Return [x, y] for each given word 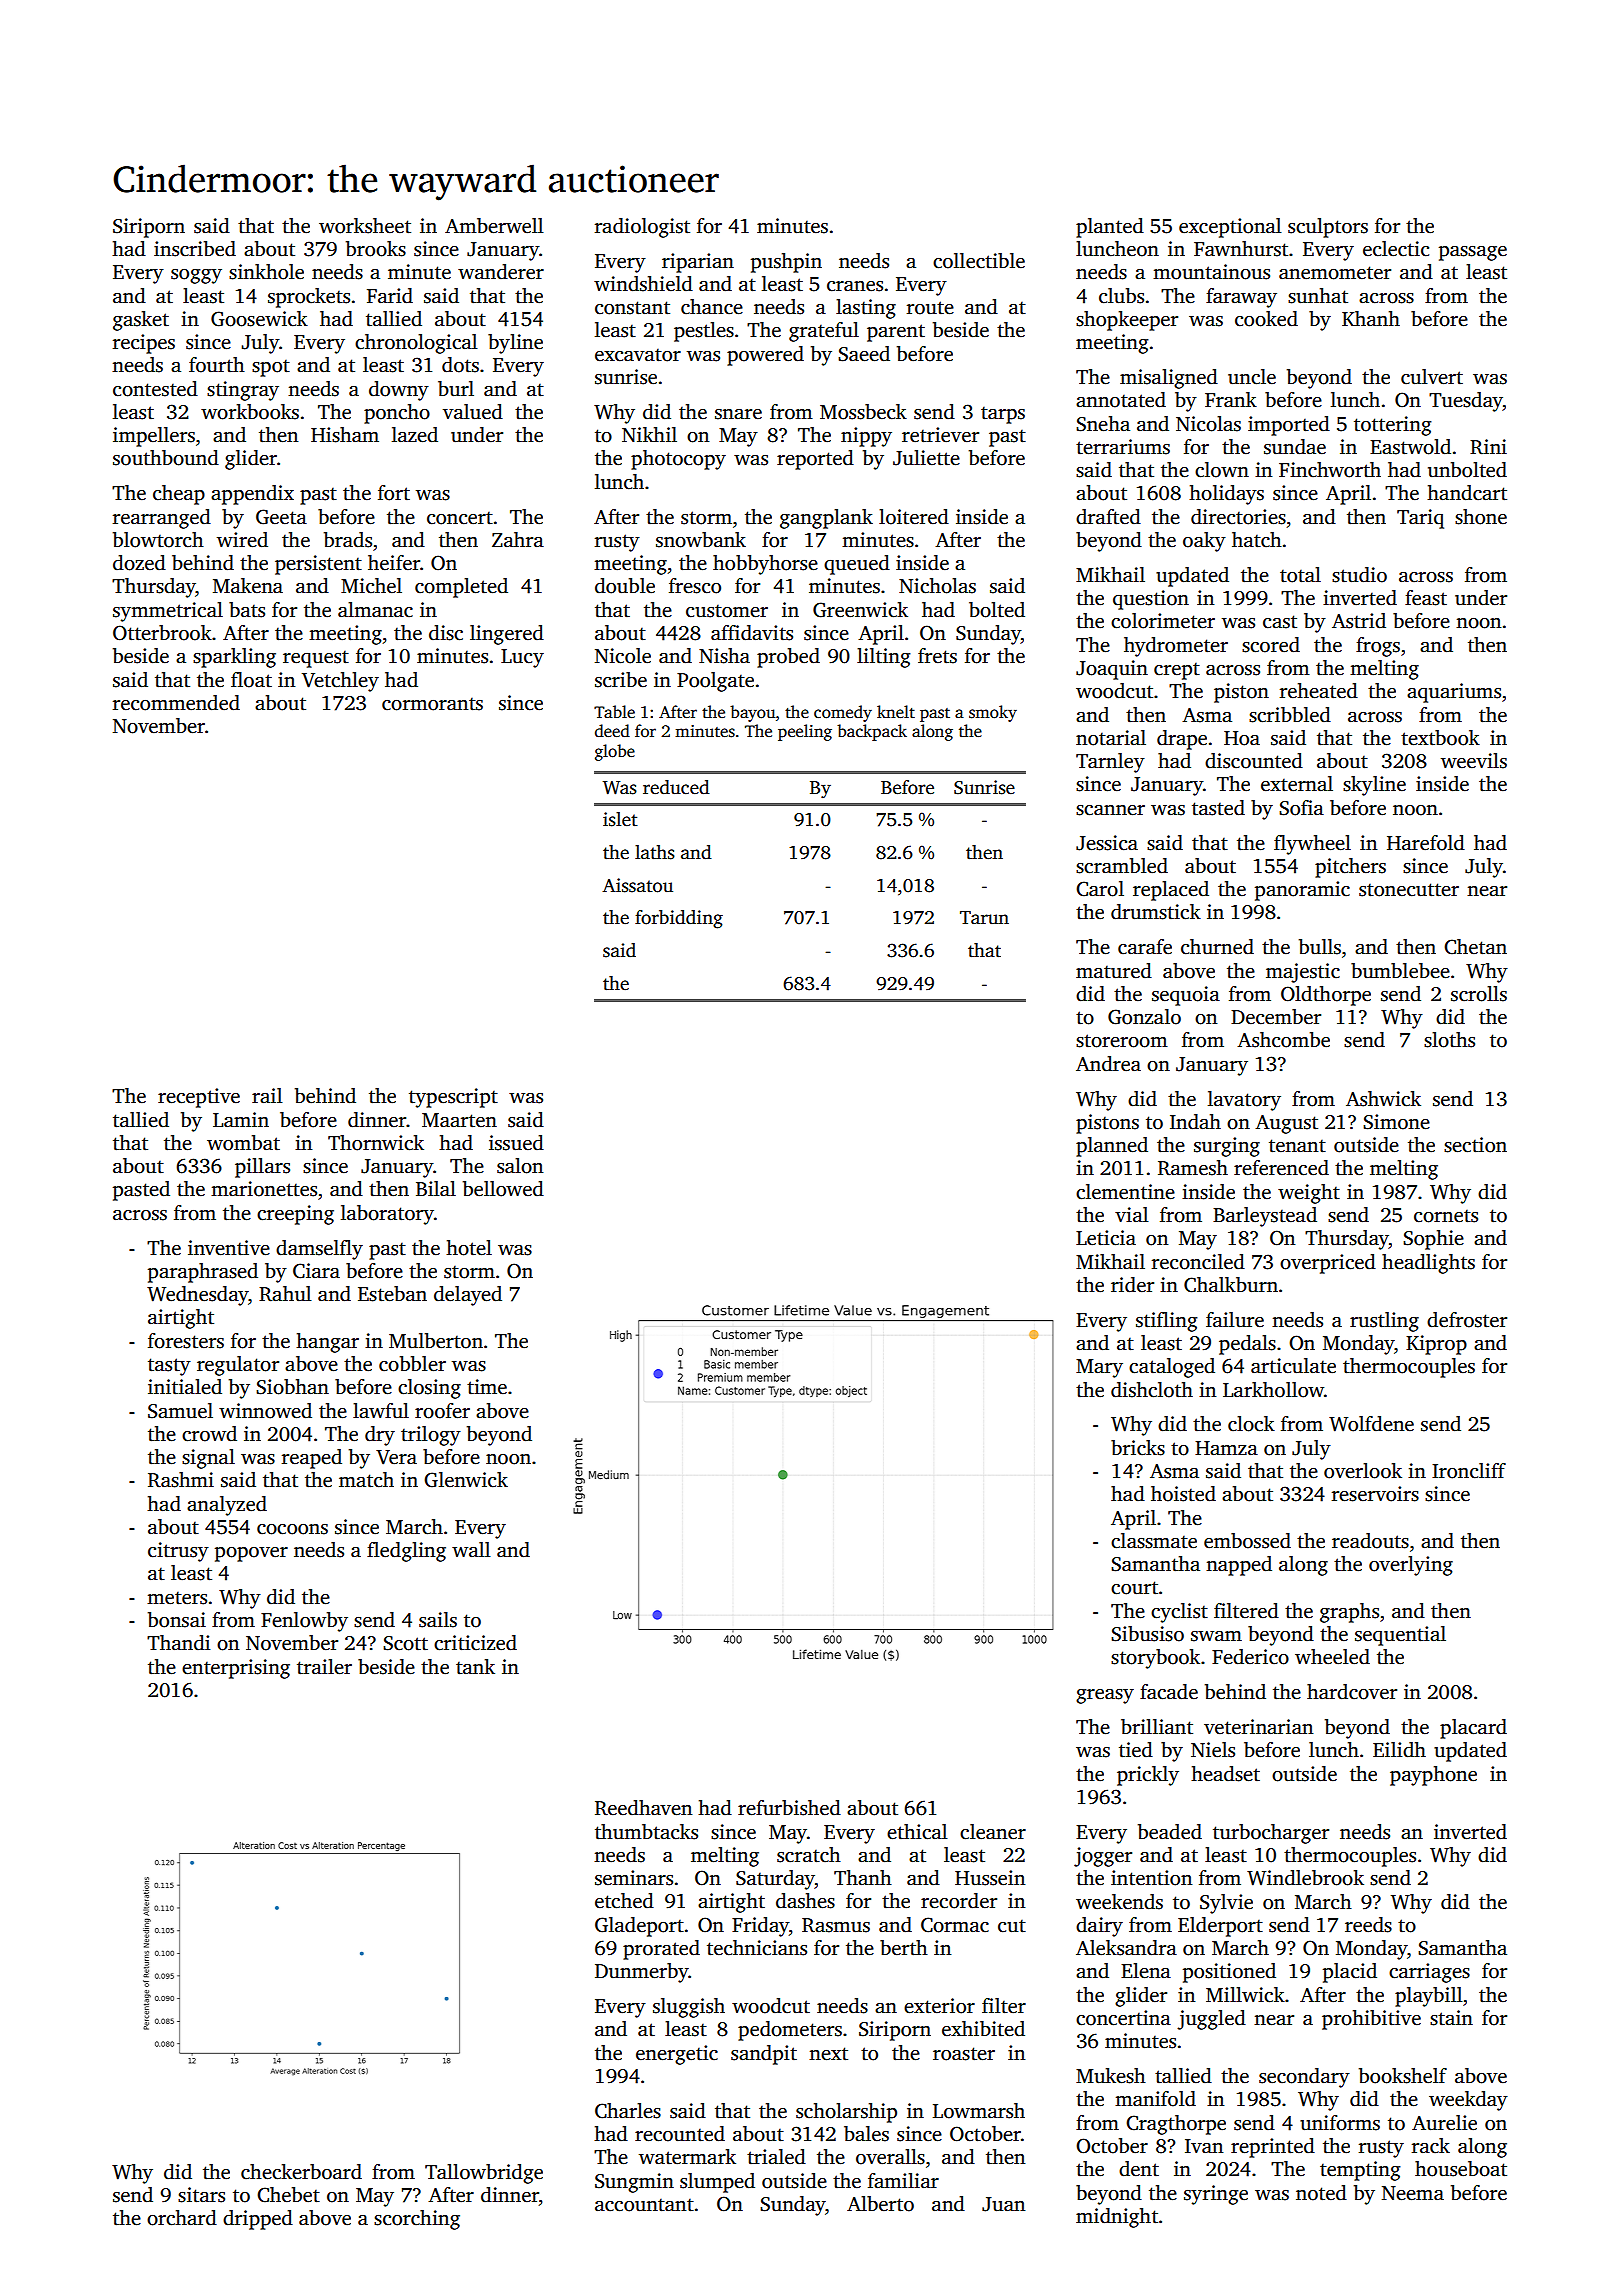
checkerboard [301, 2172]
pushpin [786, 263]
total [1300, 575]
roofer [442, 1411]
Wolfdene [1371, 1424]
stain [1451, 2018]
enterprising [236, 1669]
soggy [196, 276]
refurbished [789, 1808]
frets [937, 656]
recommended [176, 703]
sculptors [1328, 228]
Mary [1099, 1368]
